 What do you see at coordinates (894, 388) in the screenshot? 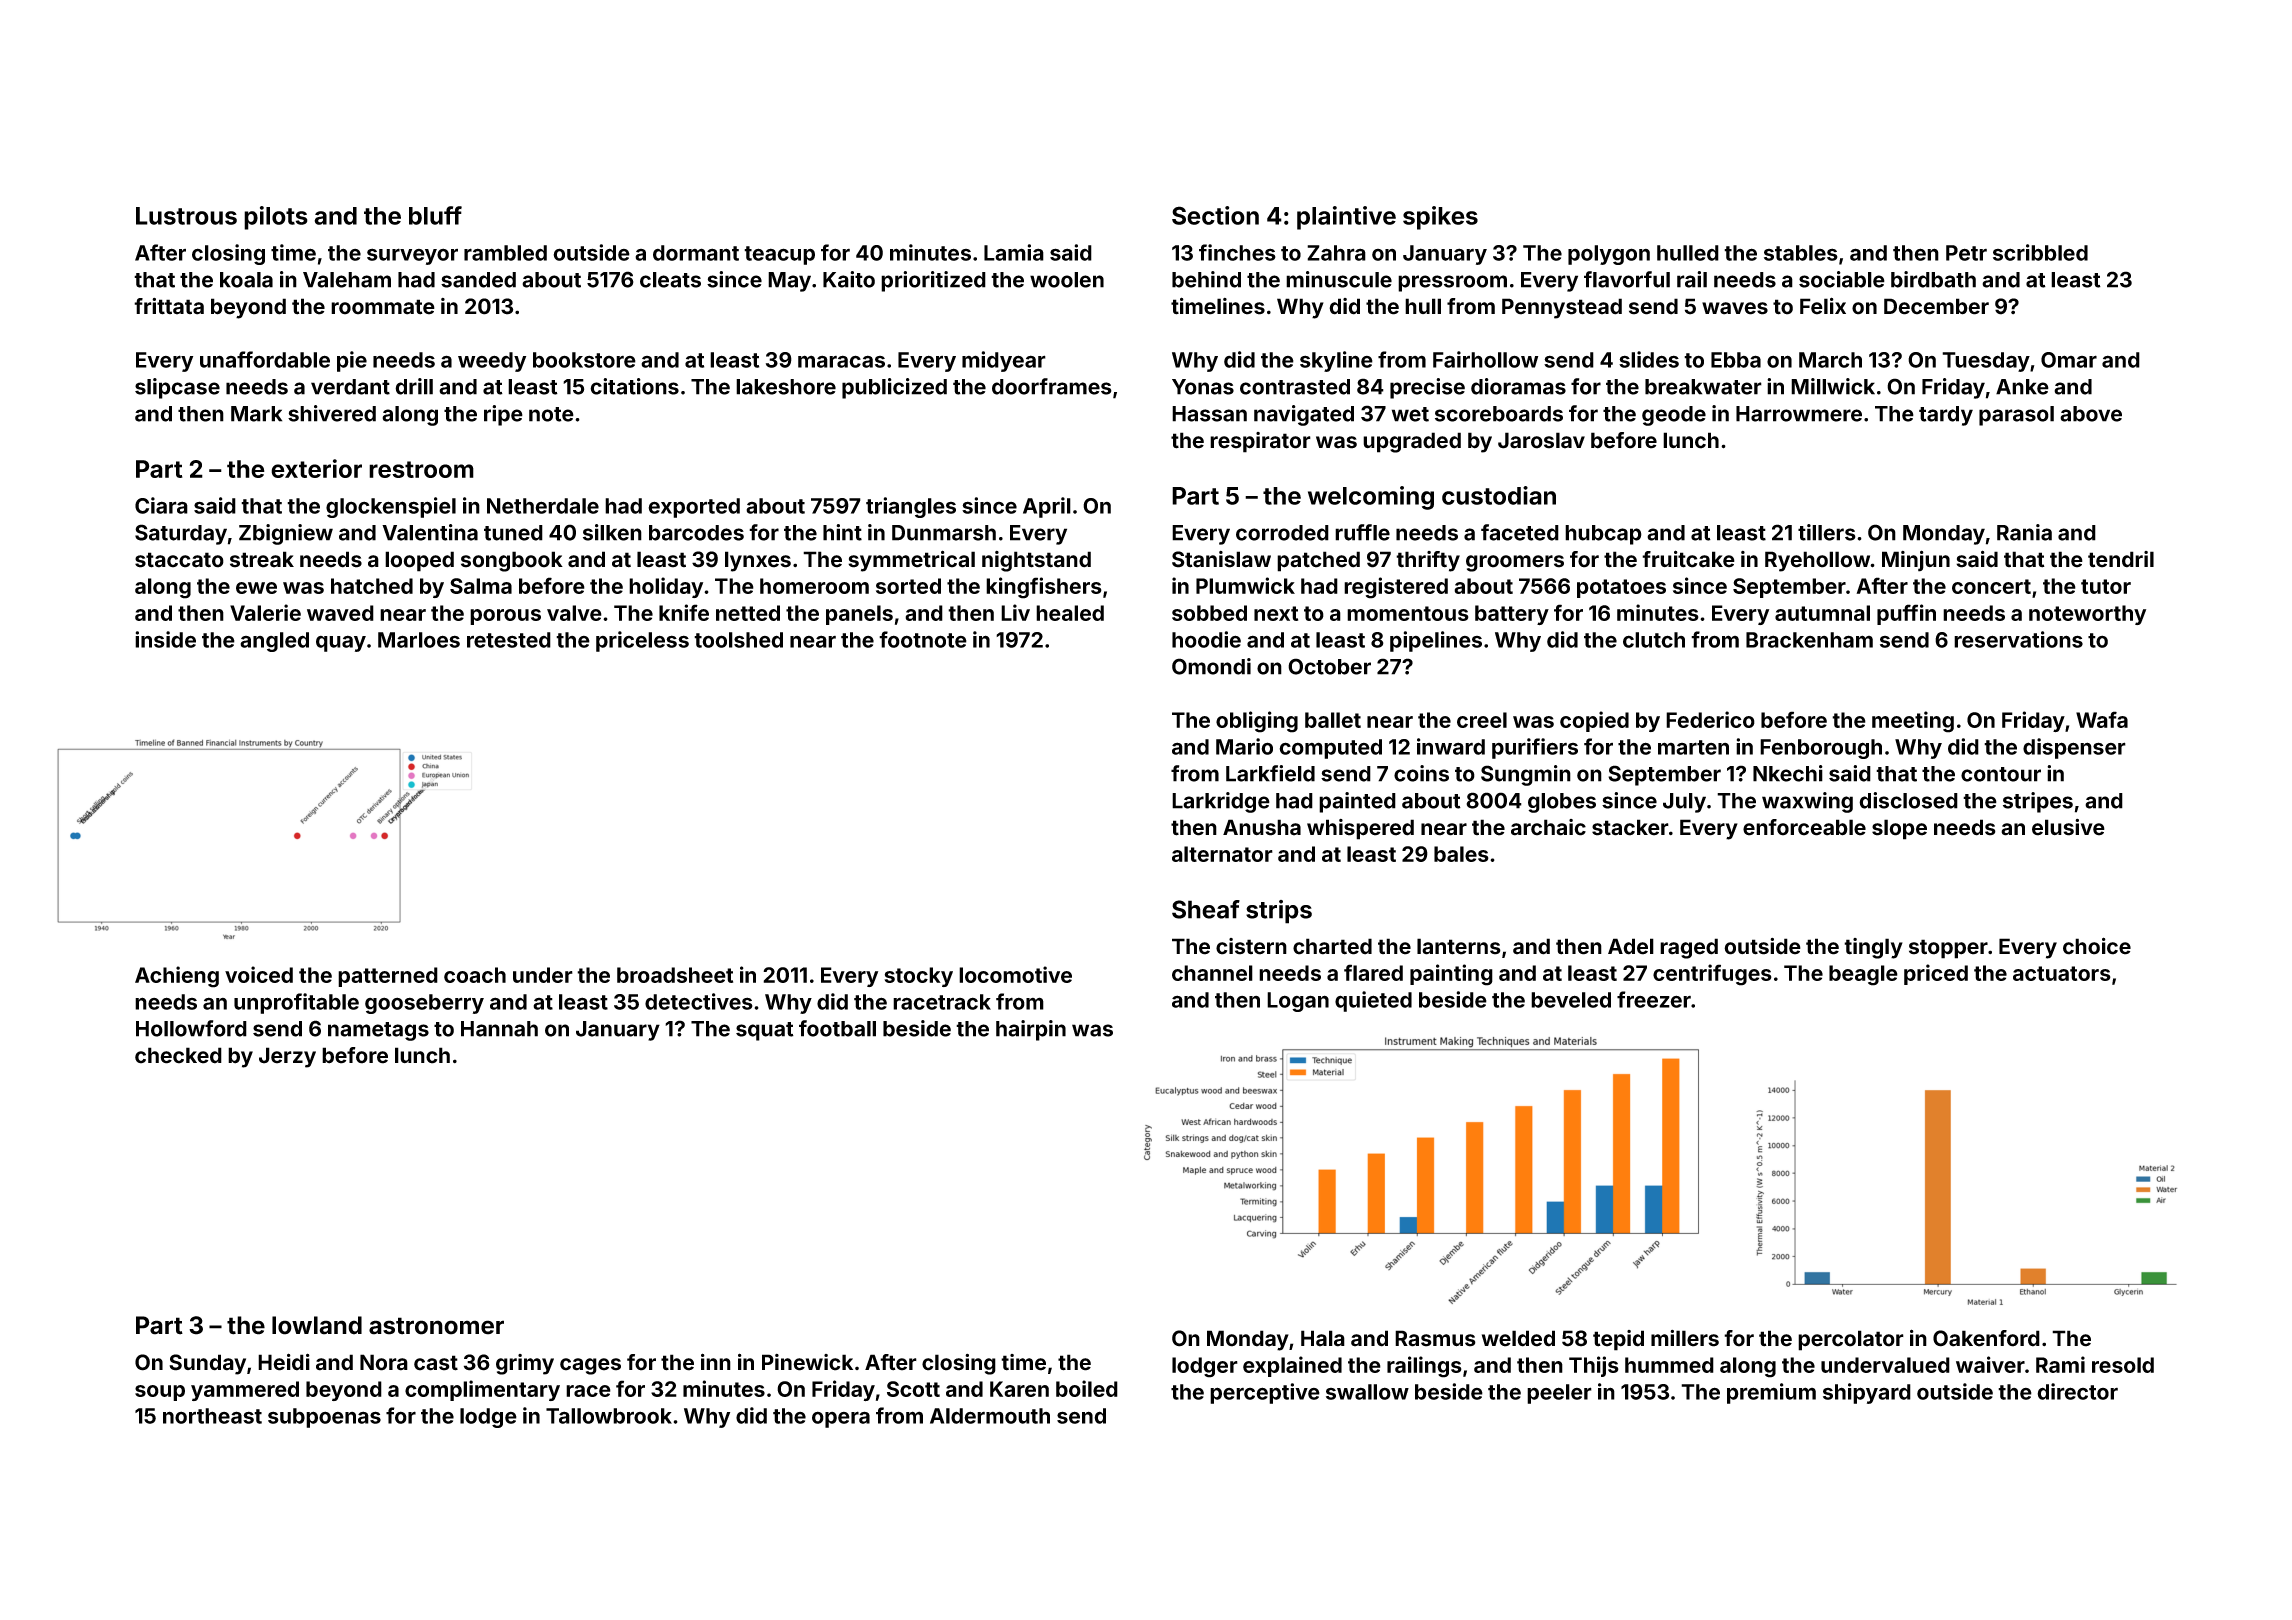
I see `publicized` at bounding box center [894, 388].
